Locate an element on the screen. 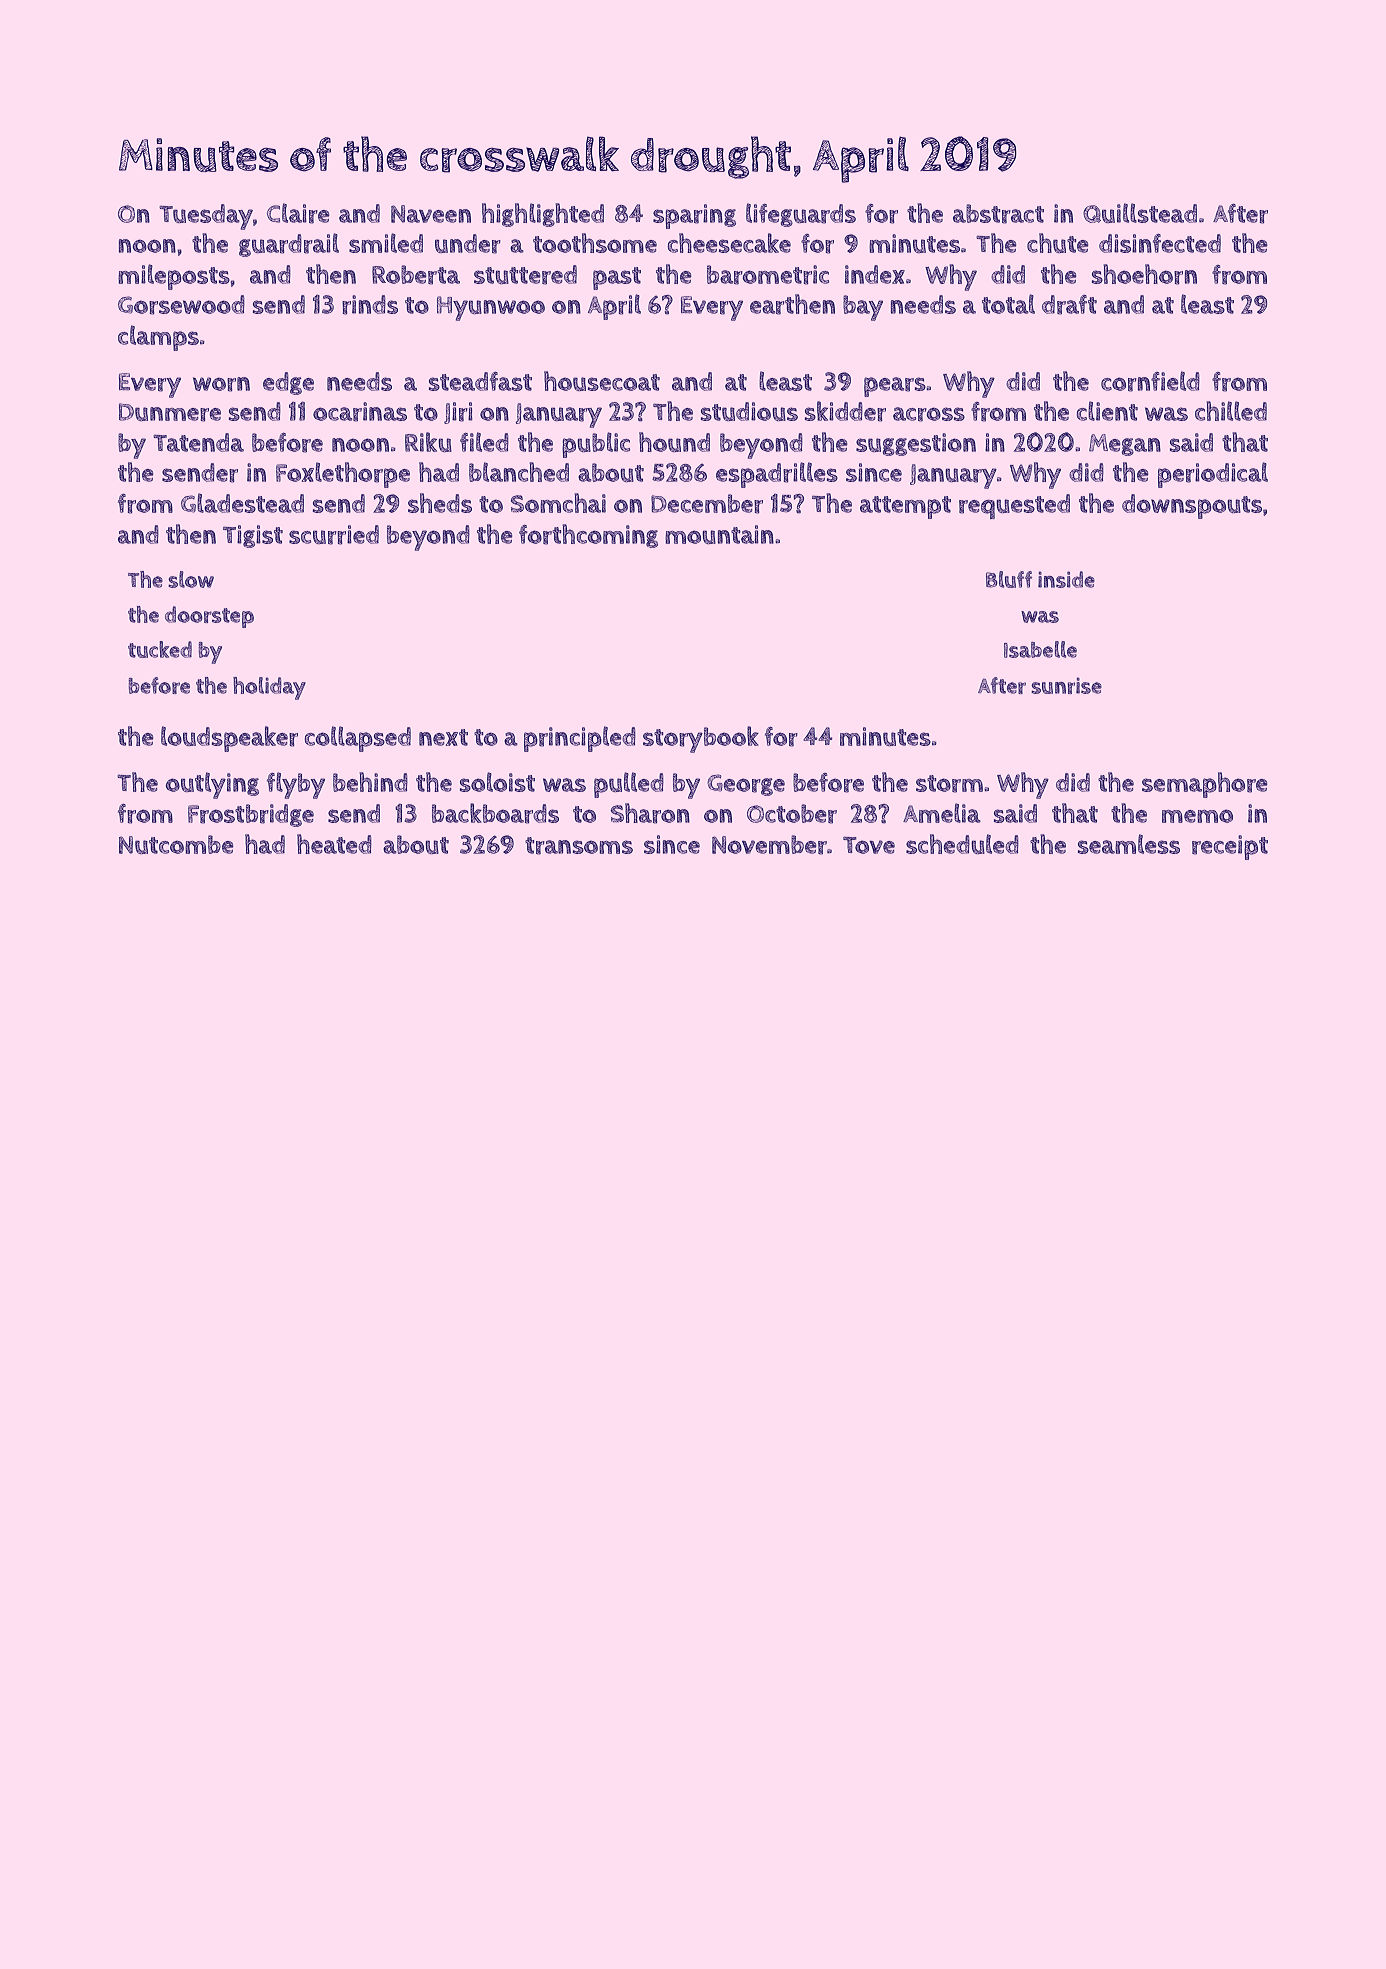 The width and height of the screenshot is (1386, 1969). Tatenda is located at coordinates (198, 442).
